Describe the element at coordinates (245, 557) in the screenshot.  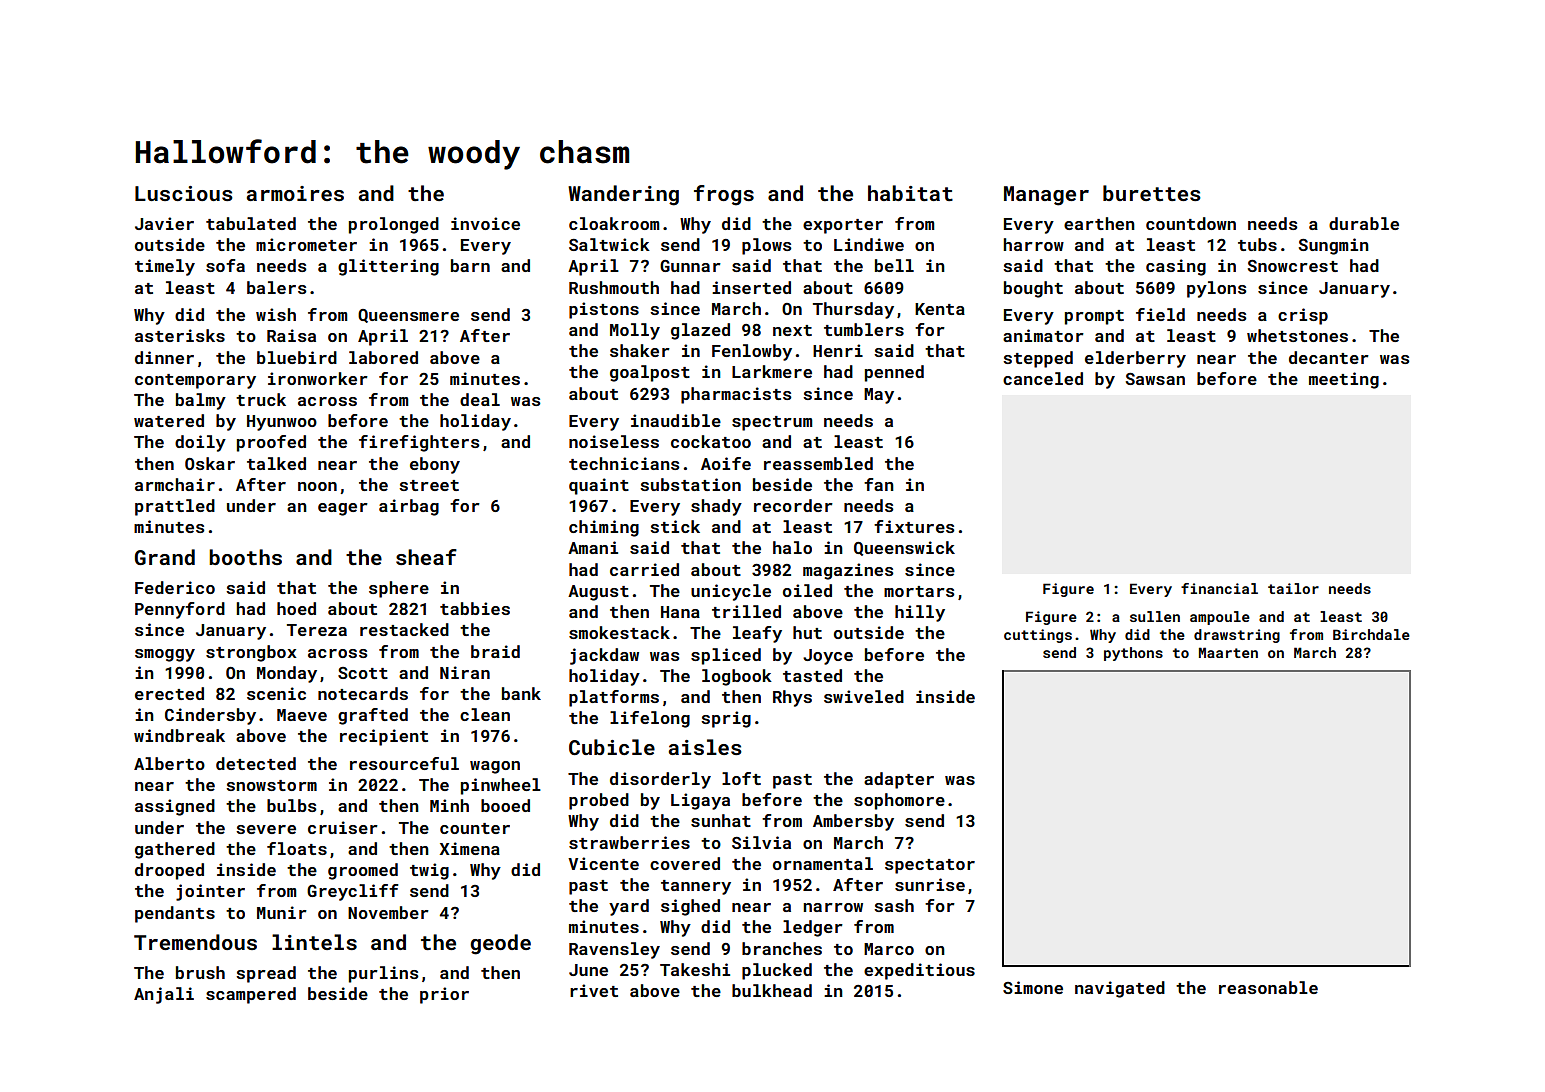
I see `booths` at that location.
